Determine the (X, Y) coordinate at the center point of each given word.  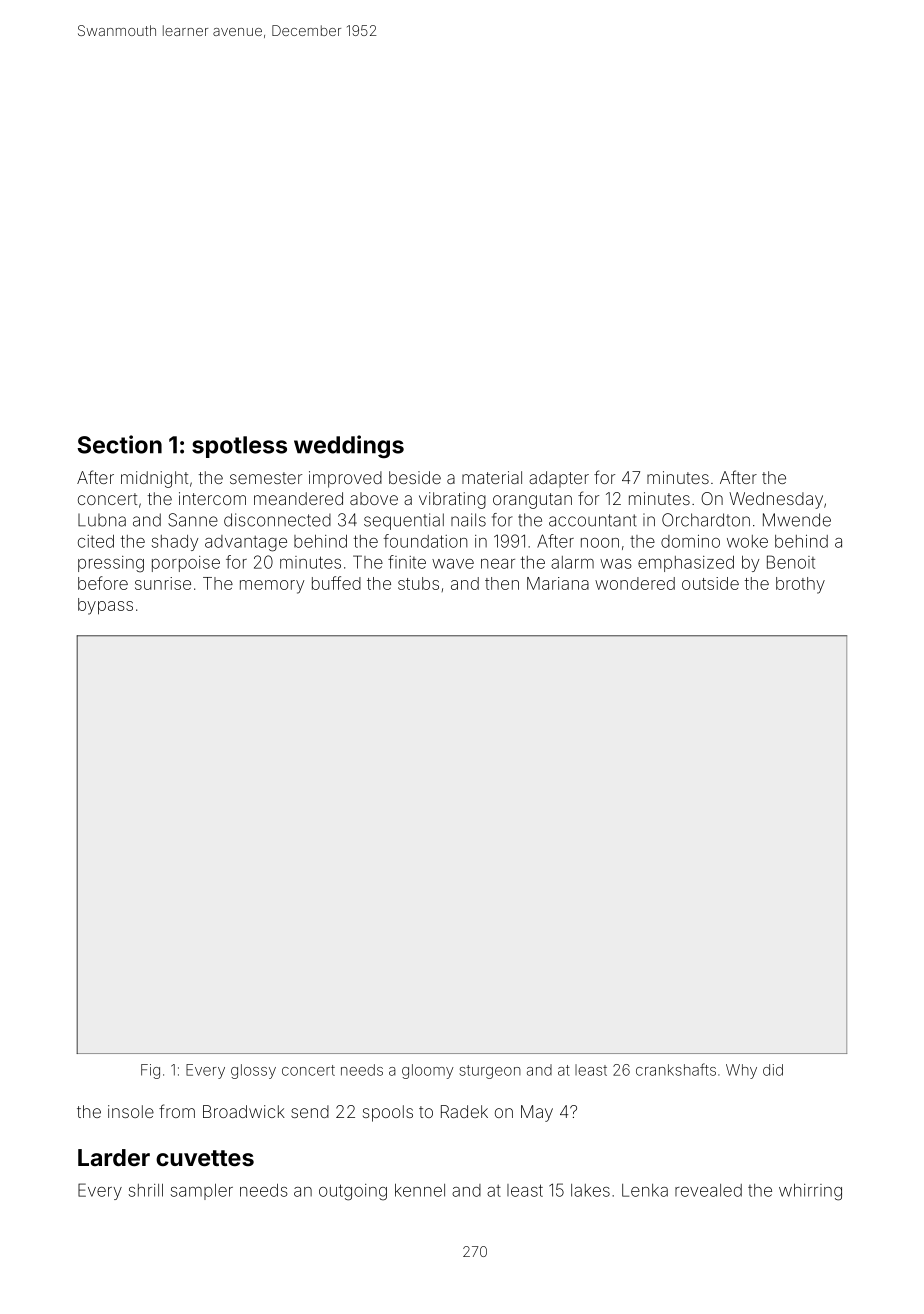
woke (747, 541)
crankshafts (676, 1069)
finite (407, 562)
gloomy (428, 1071)
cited (96, 541)
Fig (150, 1071)
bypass (105, 606)
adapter (559, 479)
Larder (114, 1157)
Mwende (797, 520)
